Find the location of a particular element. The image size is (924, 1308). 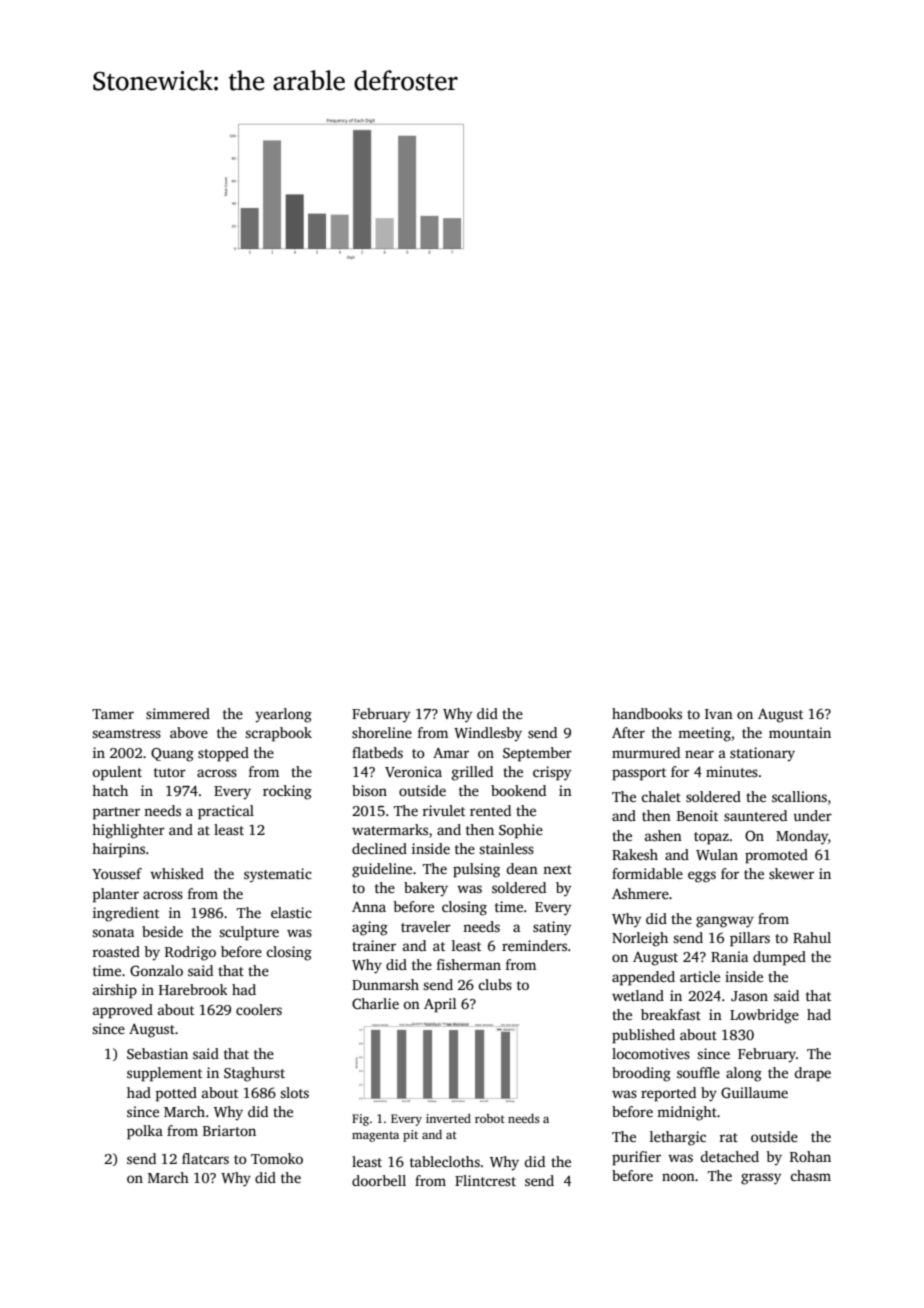

yearlong is located at coordinates (283, 715).
